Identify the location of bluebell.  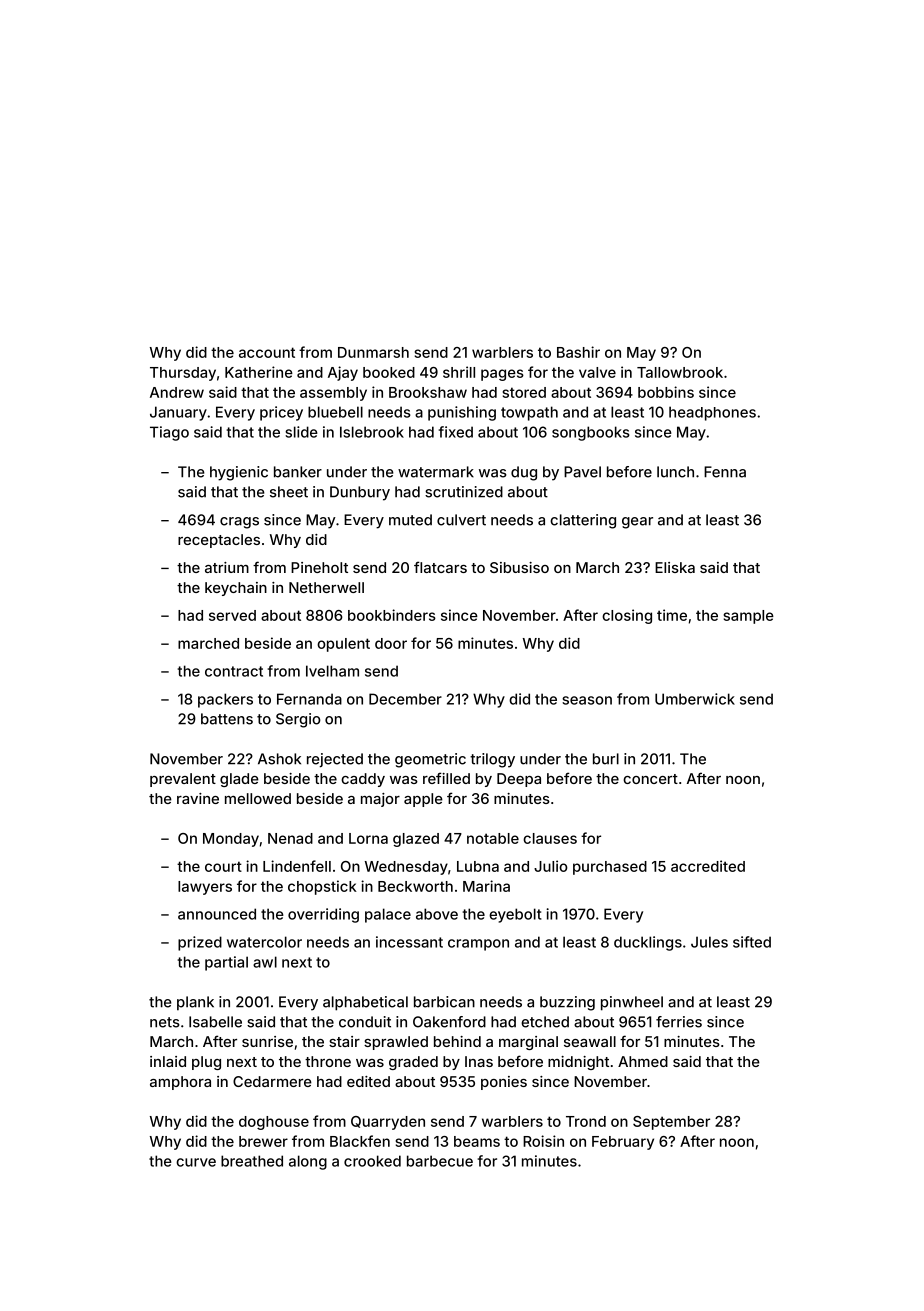
(335, 412).
